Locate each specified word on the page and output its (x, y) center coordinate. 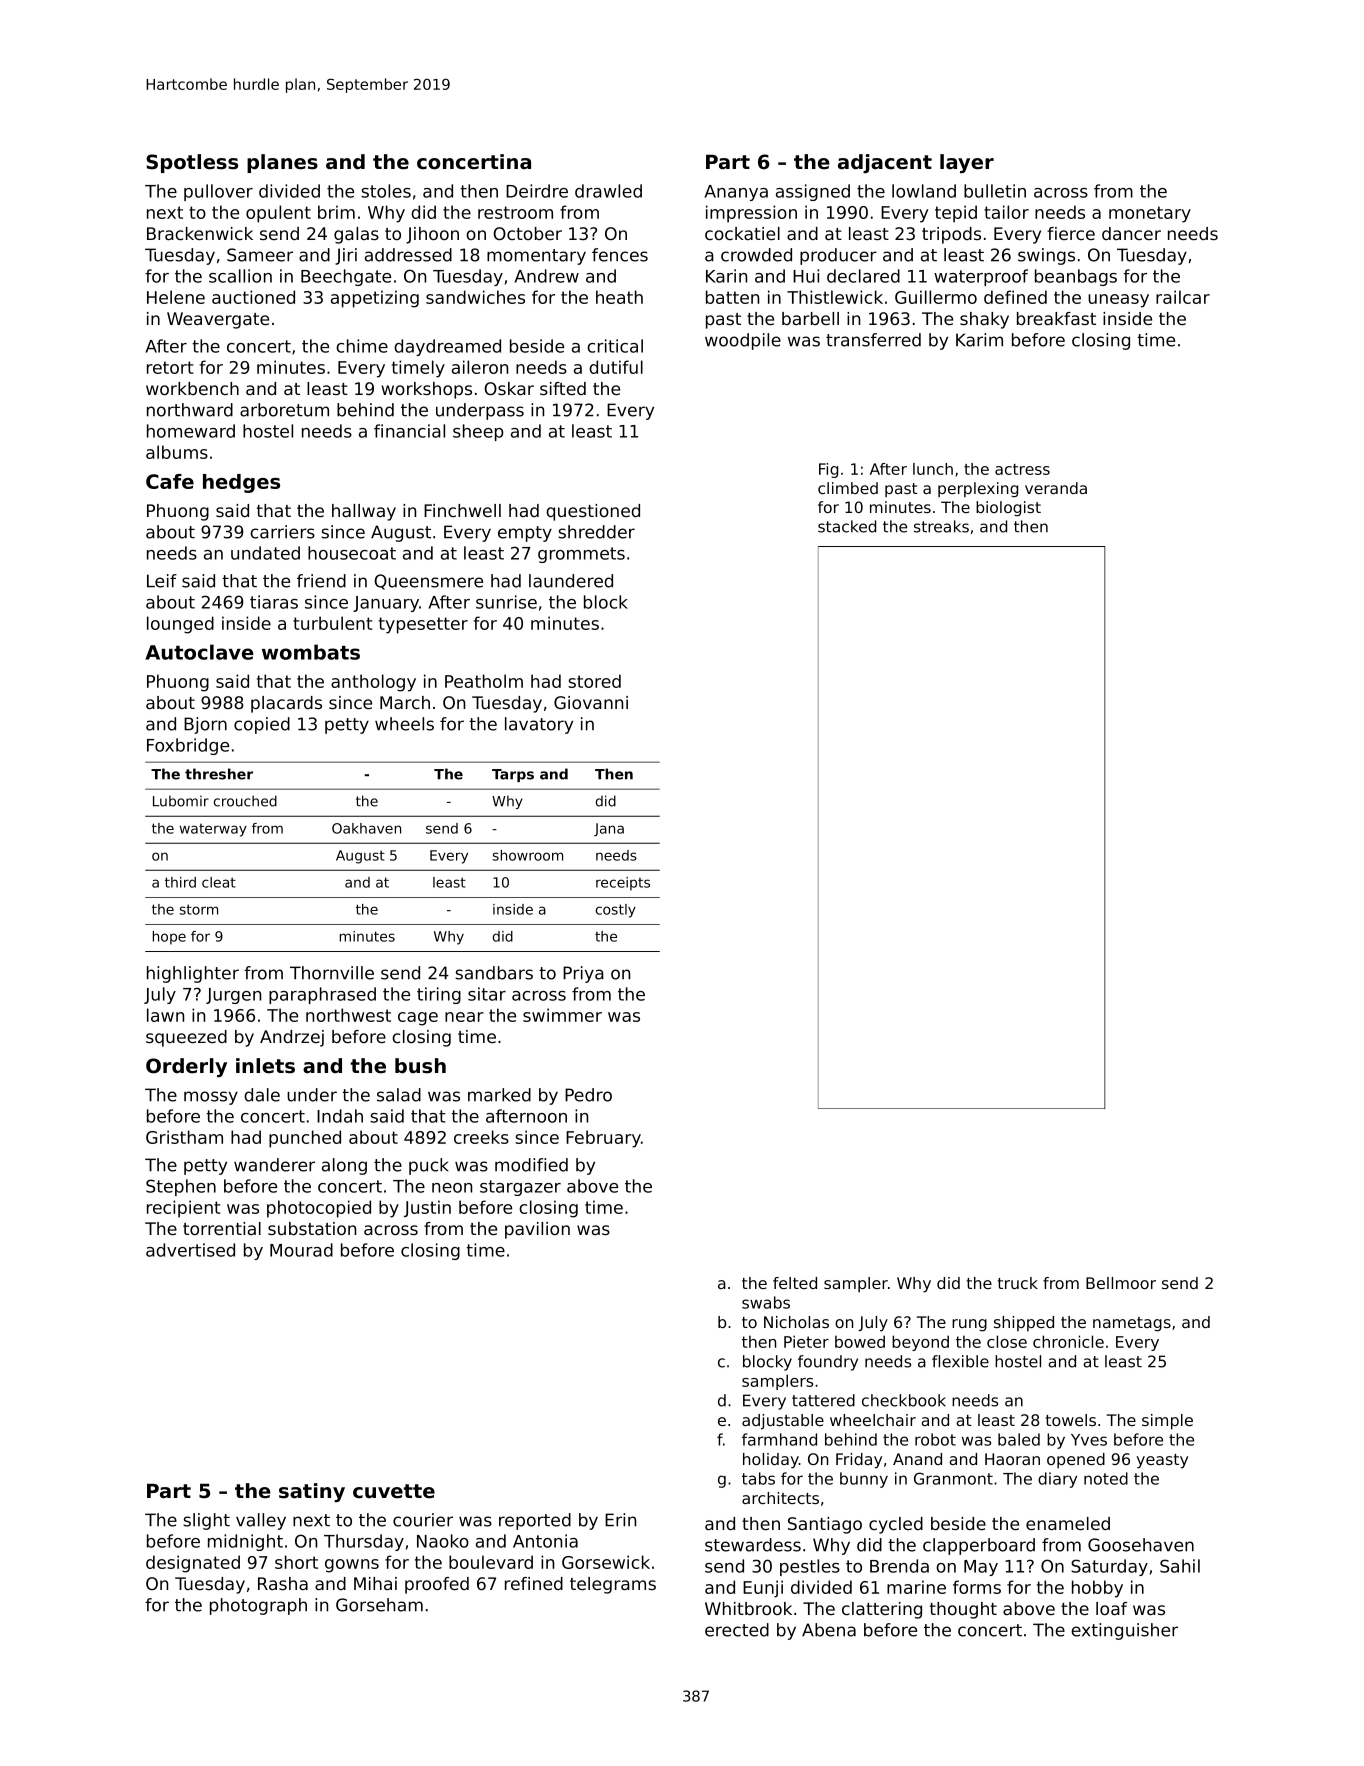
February (603, 1139)
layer (967, 163)
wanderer (274, 1165)
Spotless (192, 163)
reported (535, 1521)
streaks (941, 526)
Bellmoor (1121, 1283)
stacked (847, 526)
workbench (192, 388)
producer (838, 256)
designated (193, 1564)
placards (286, 704)
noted (1106, 1478)
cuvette (394, 1491)
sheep (478, 432)
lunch (933, 469)
